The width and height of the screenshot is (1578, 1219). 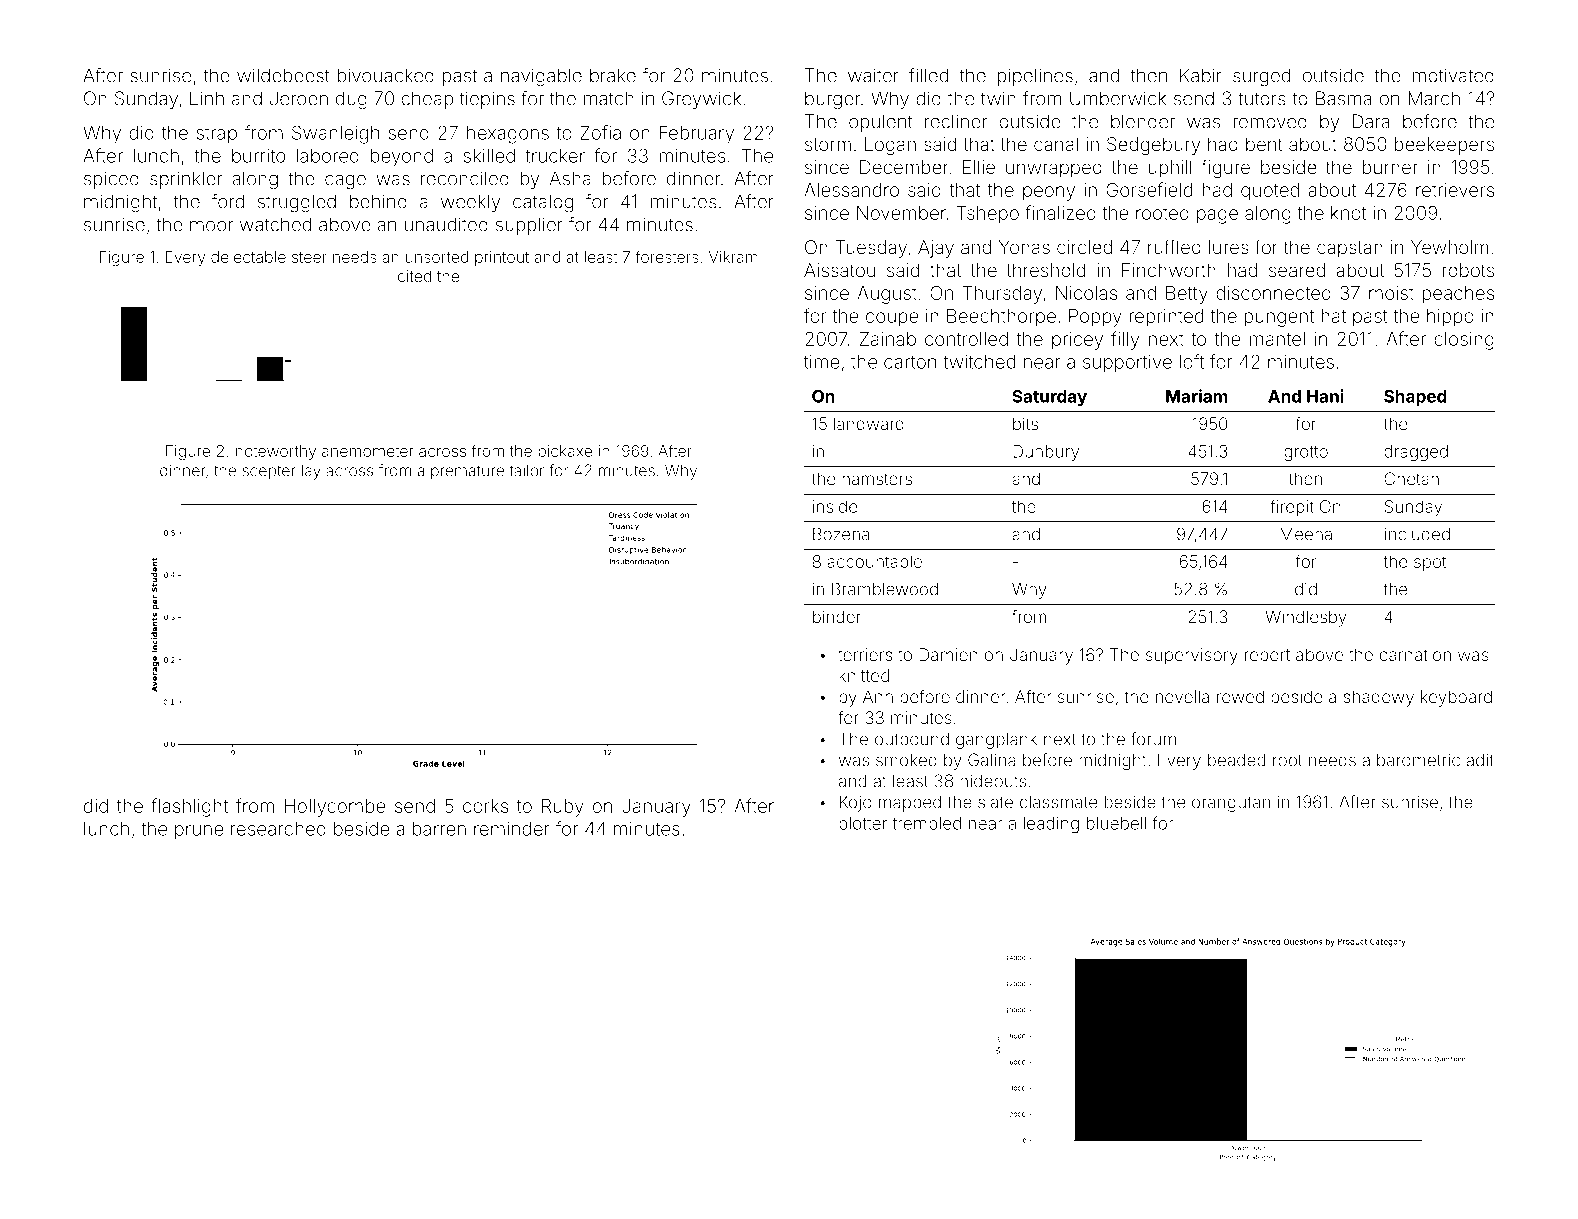 I want to click on struggled, so click(x=297, y=203).
